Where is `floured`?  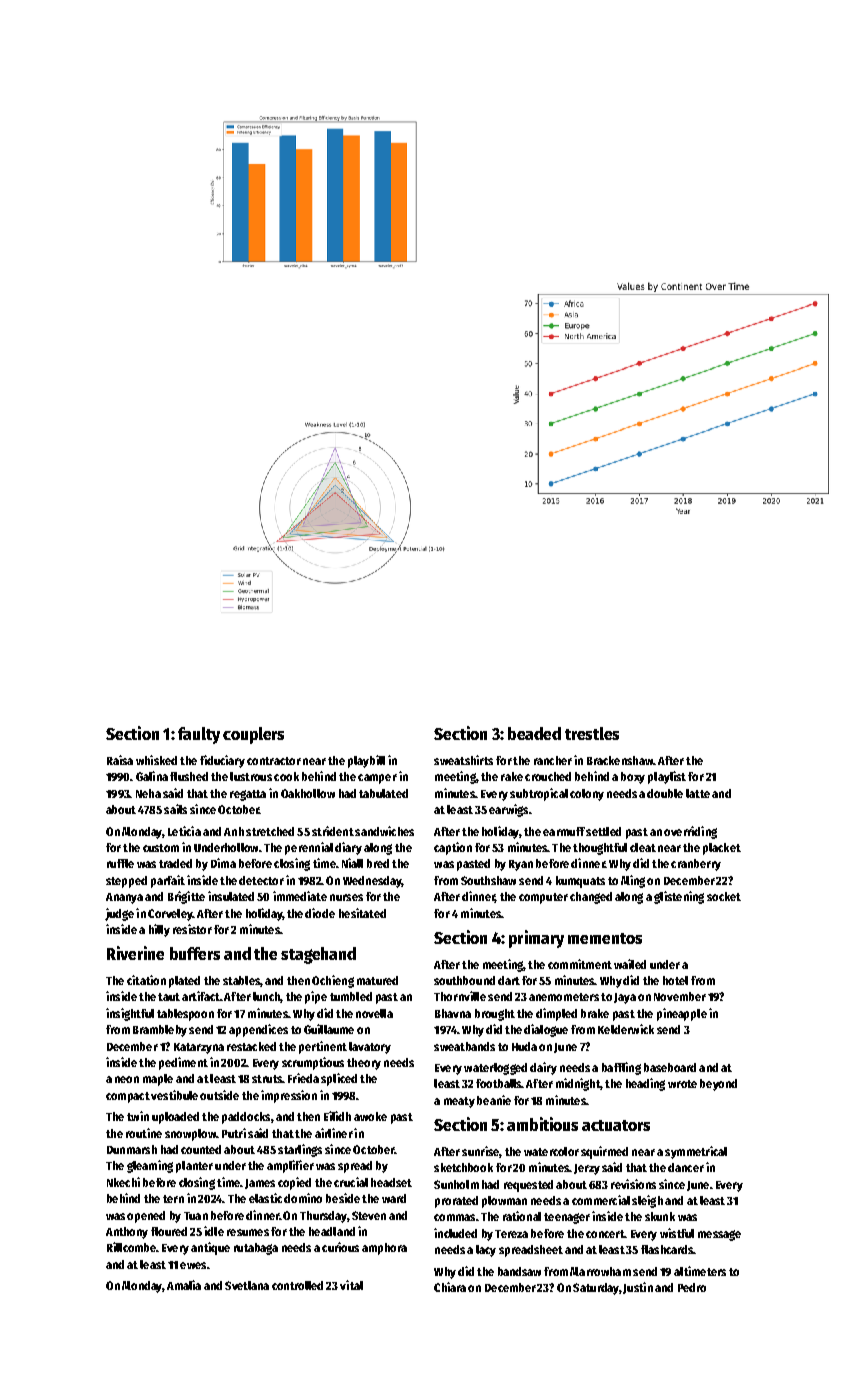
floured is located at coordinates (169, 1231).
